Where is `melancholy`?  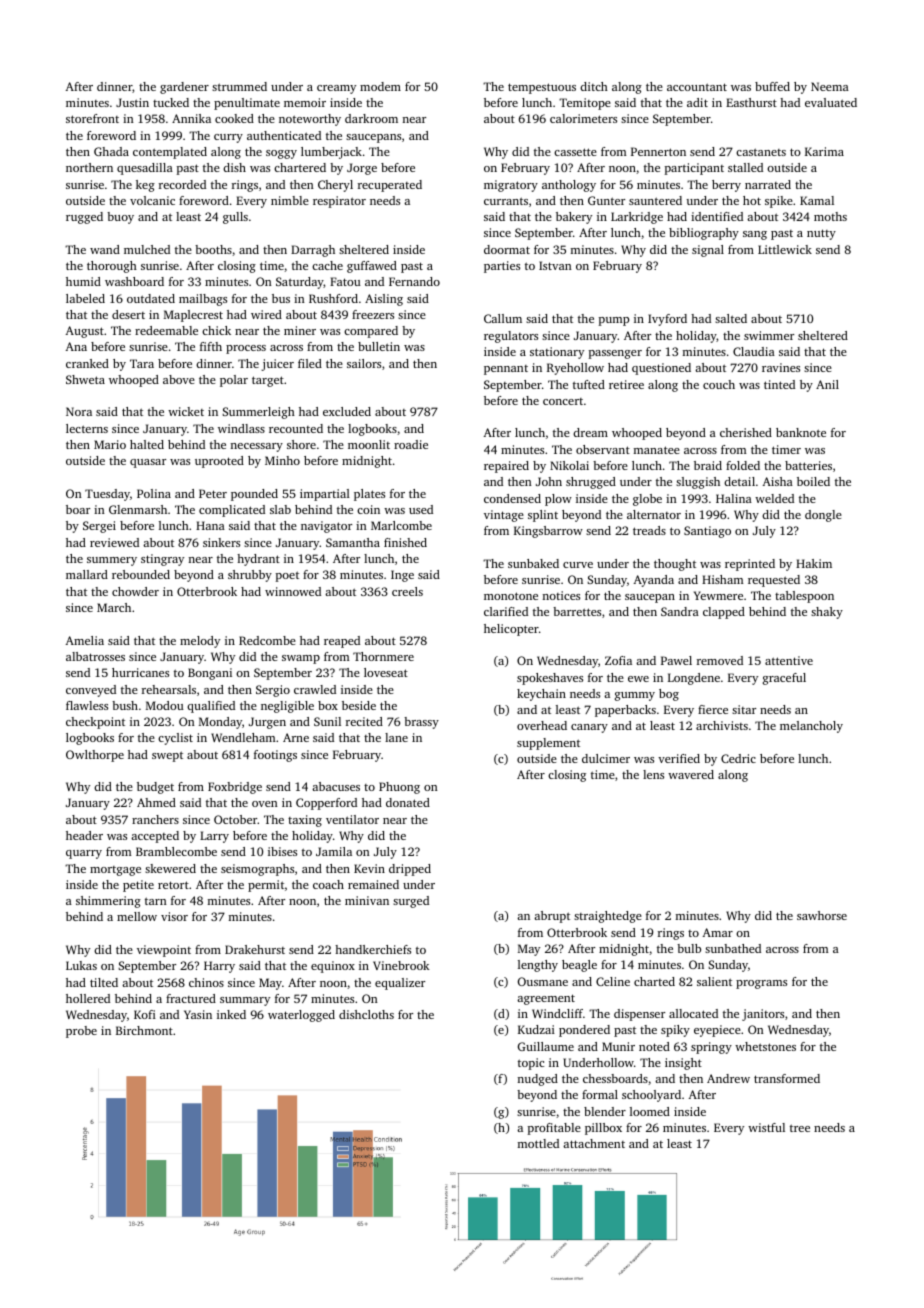
melancholy is located at coordinates (811, 727).
